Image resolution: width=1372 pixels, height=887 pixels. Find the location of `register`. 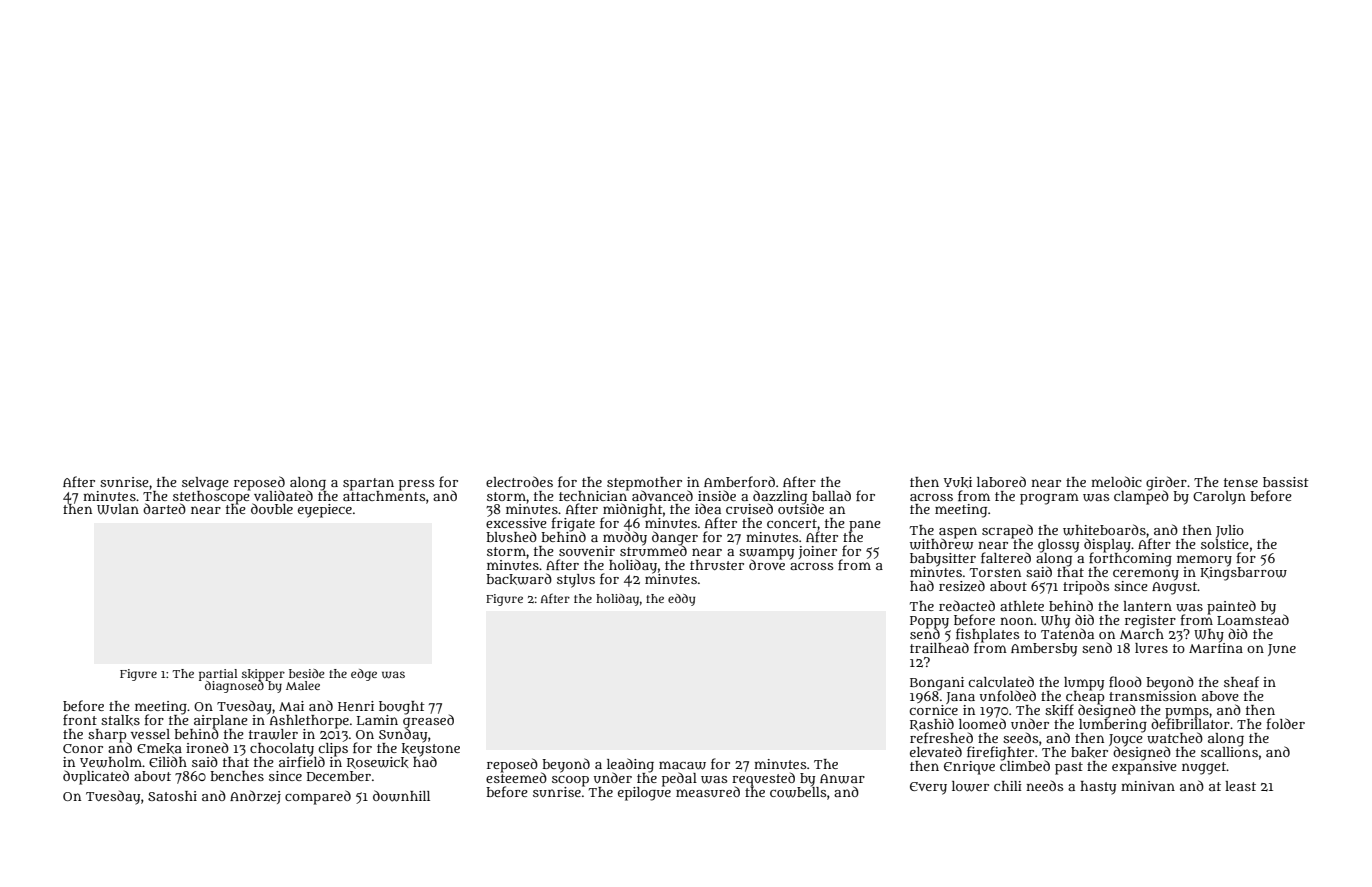

register is located at coordinates (1150, 622).
